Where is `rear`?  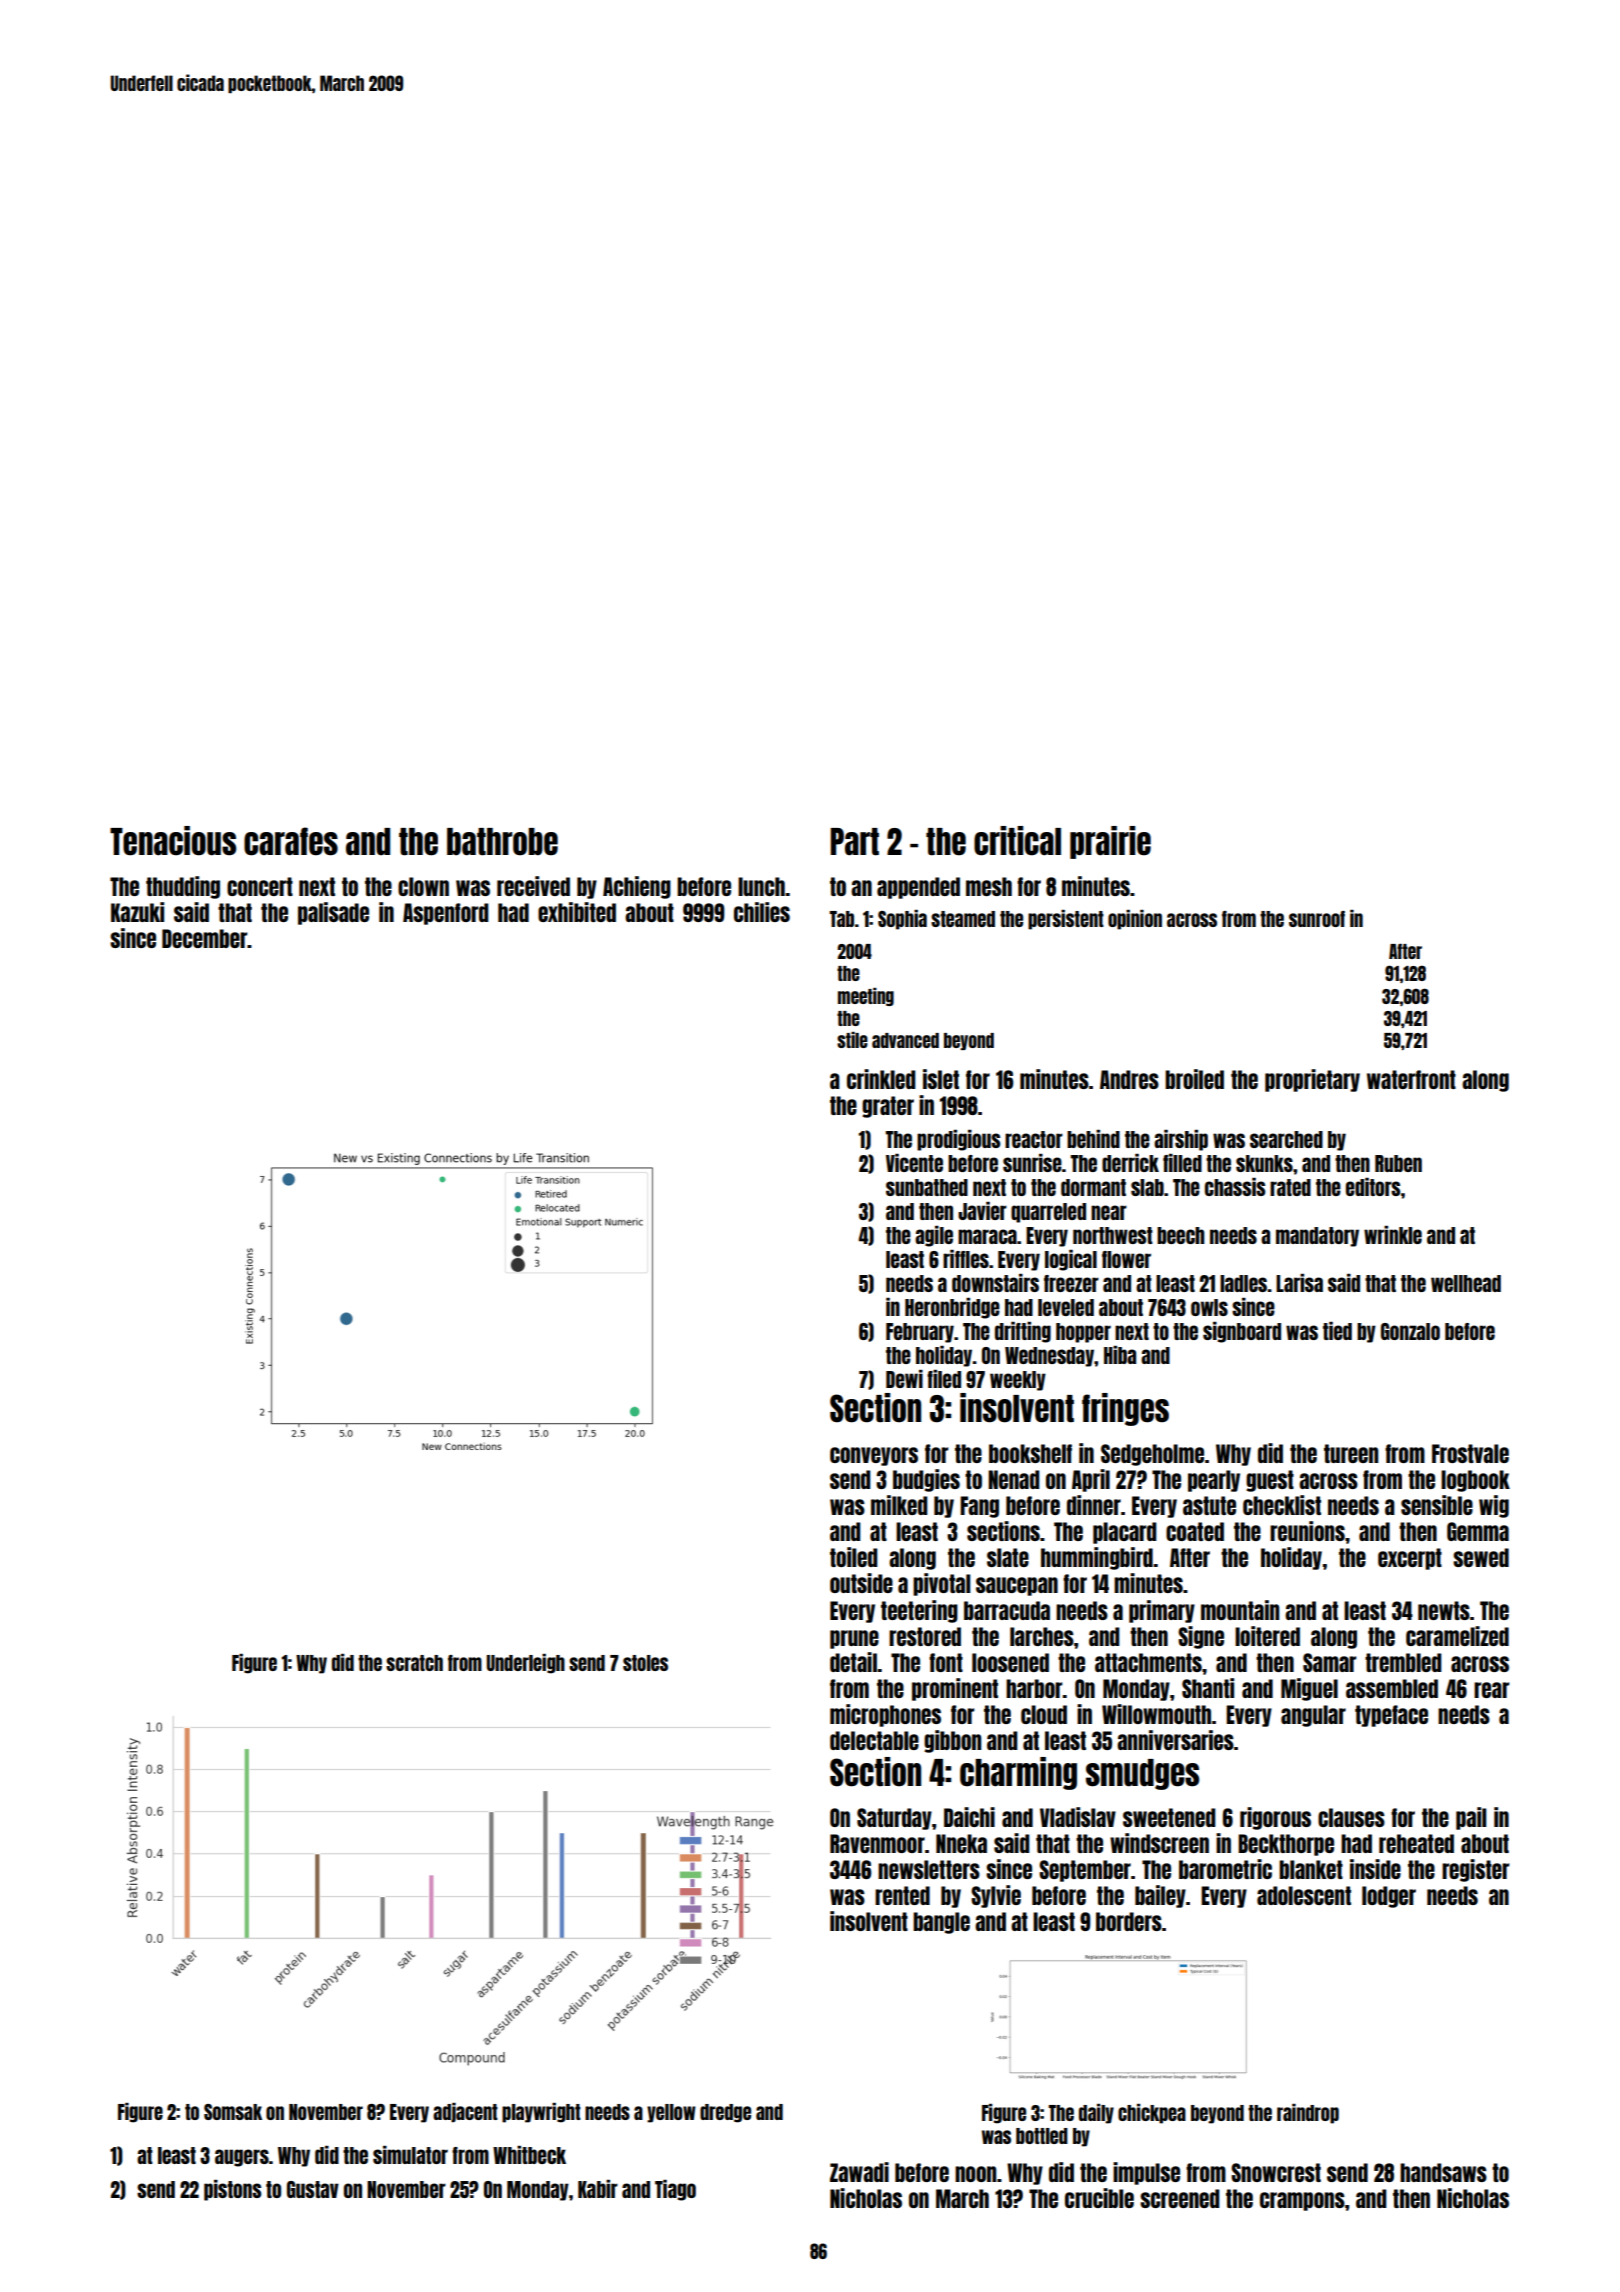
rear is located at coordinates (1491, 1690).
